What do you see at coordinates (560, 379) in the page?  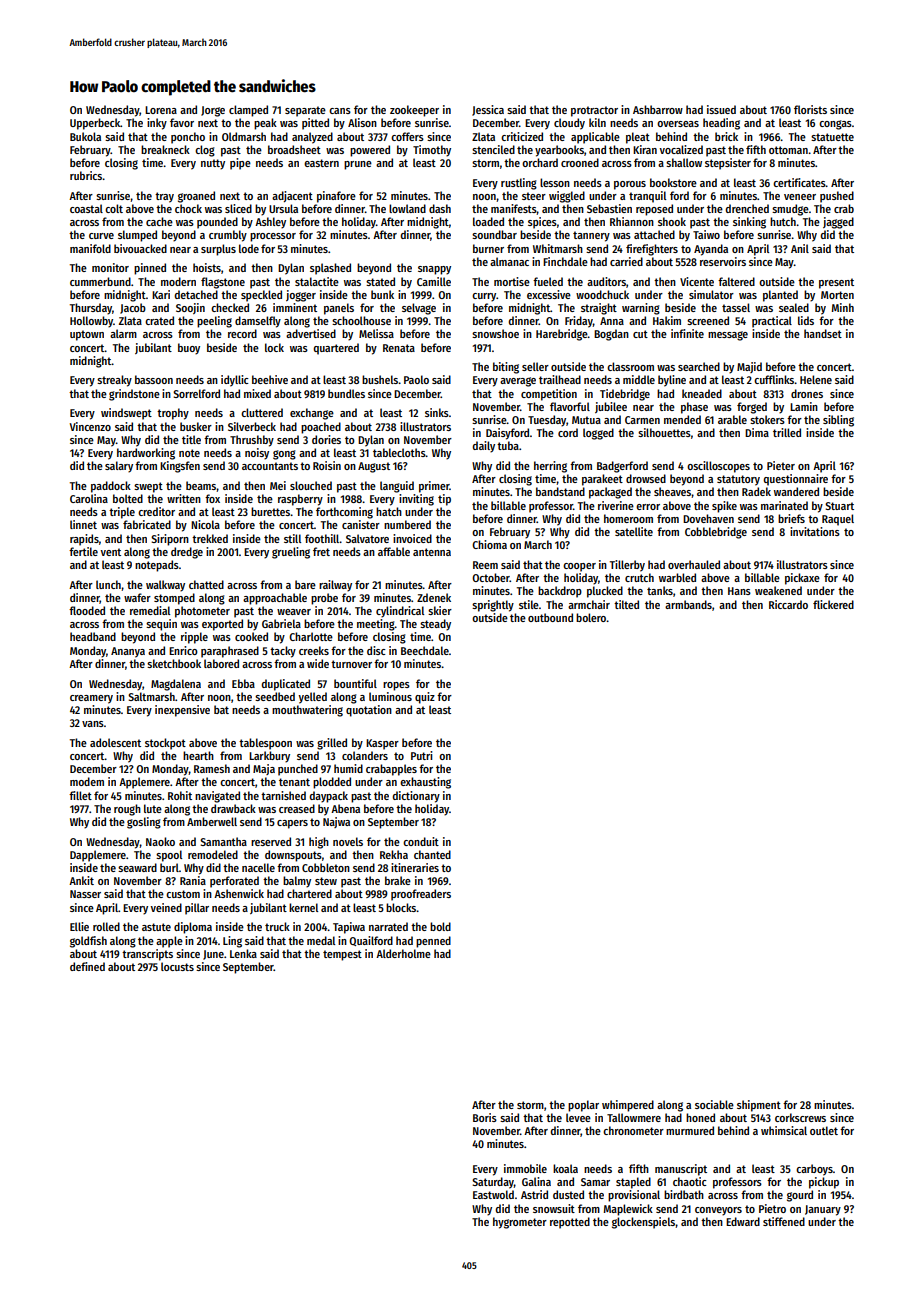 I see `trailhead` at bounding box center [560, 379].
